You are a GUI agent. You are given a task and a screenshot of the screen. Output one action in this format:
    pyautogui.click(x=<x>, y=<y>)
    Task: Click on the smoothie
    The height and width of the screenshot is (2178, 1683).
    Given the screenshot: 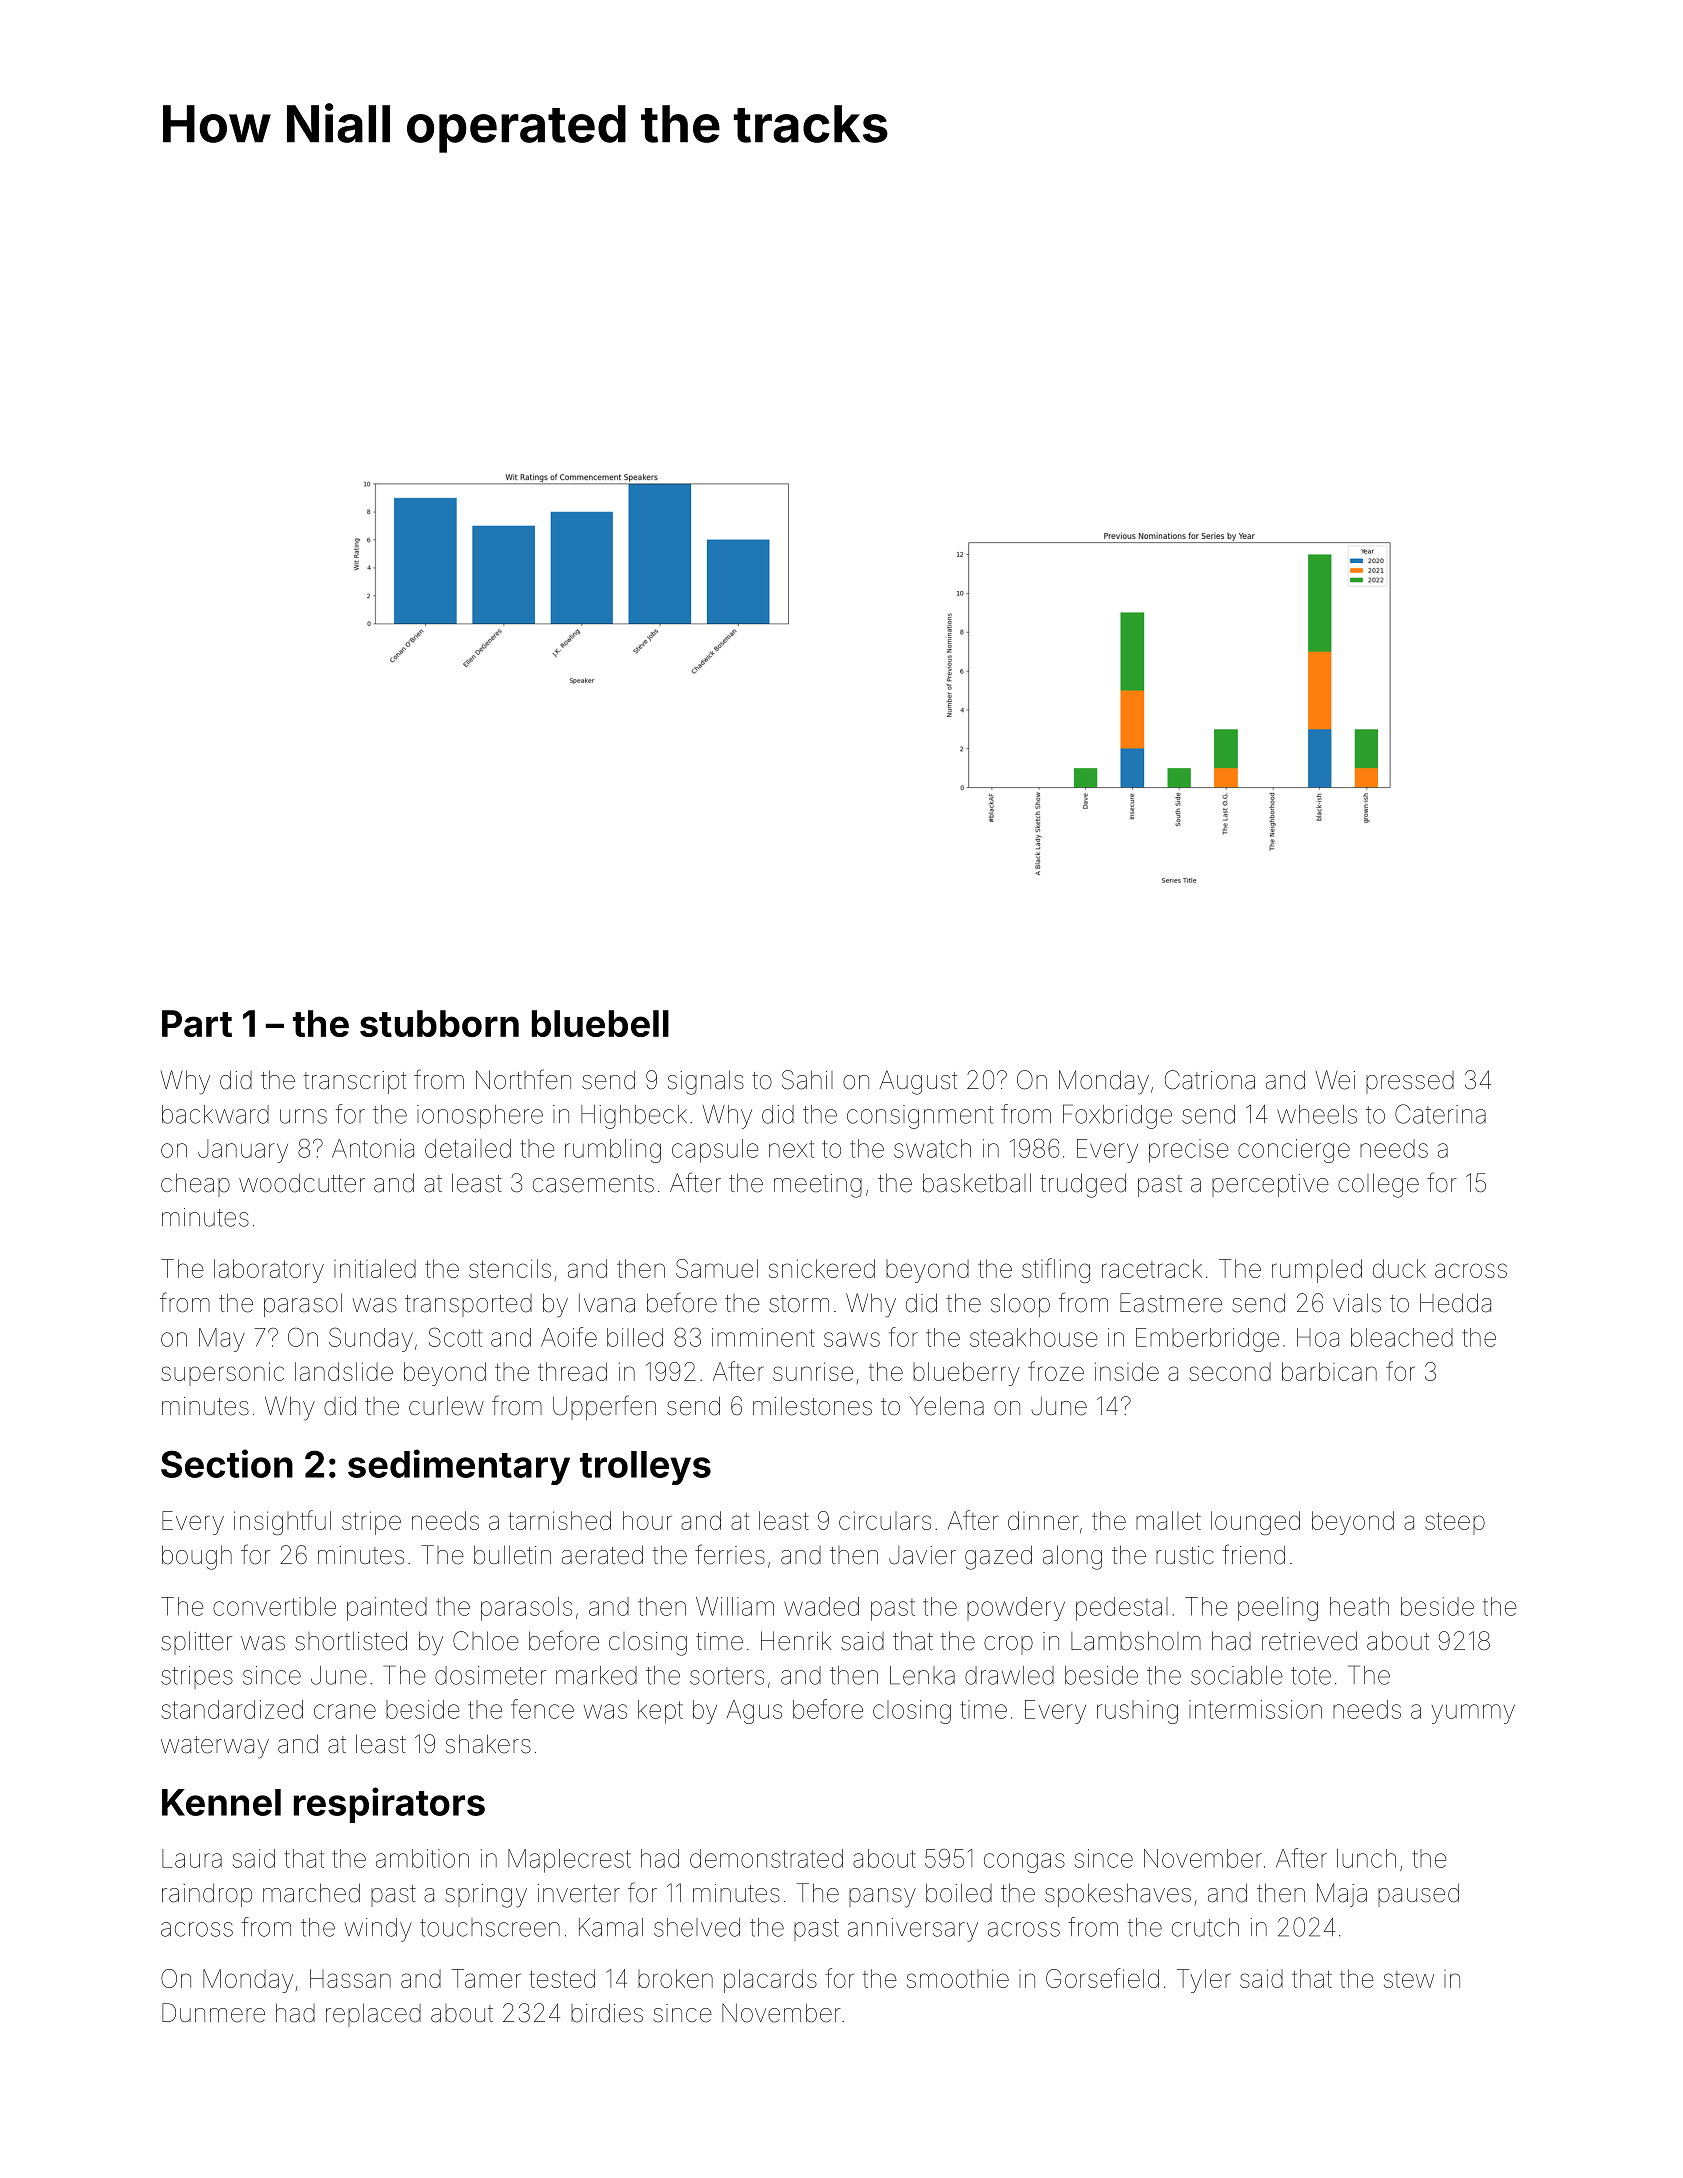 What is the action you would take?
    pyautogui.click(x=958, y=1978)
